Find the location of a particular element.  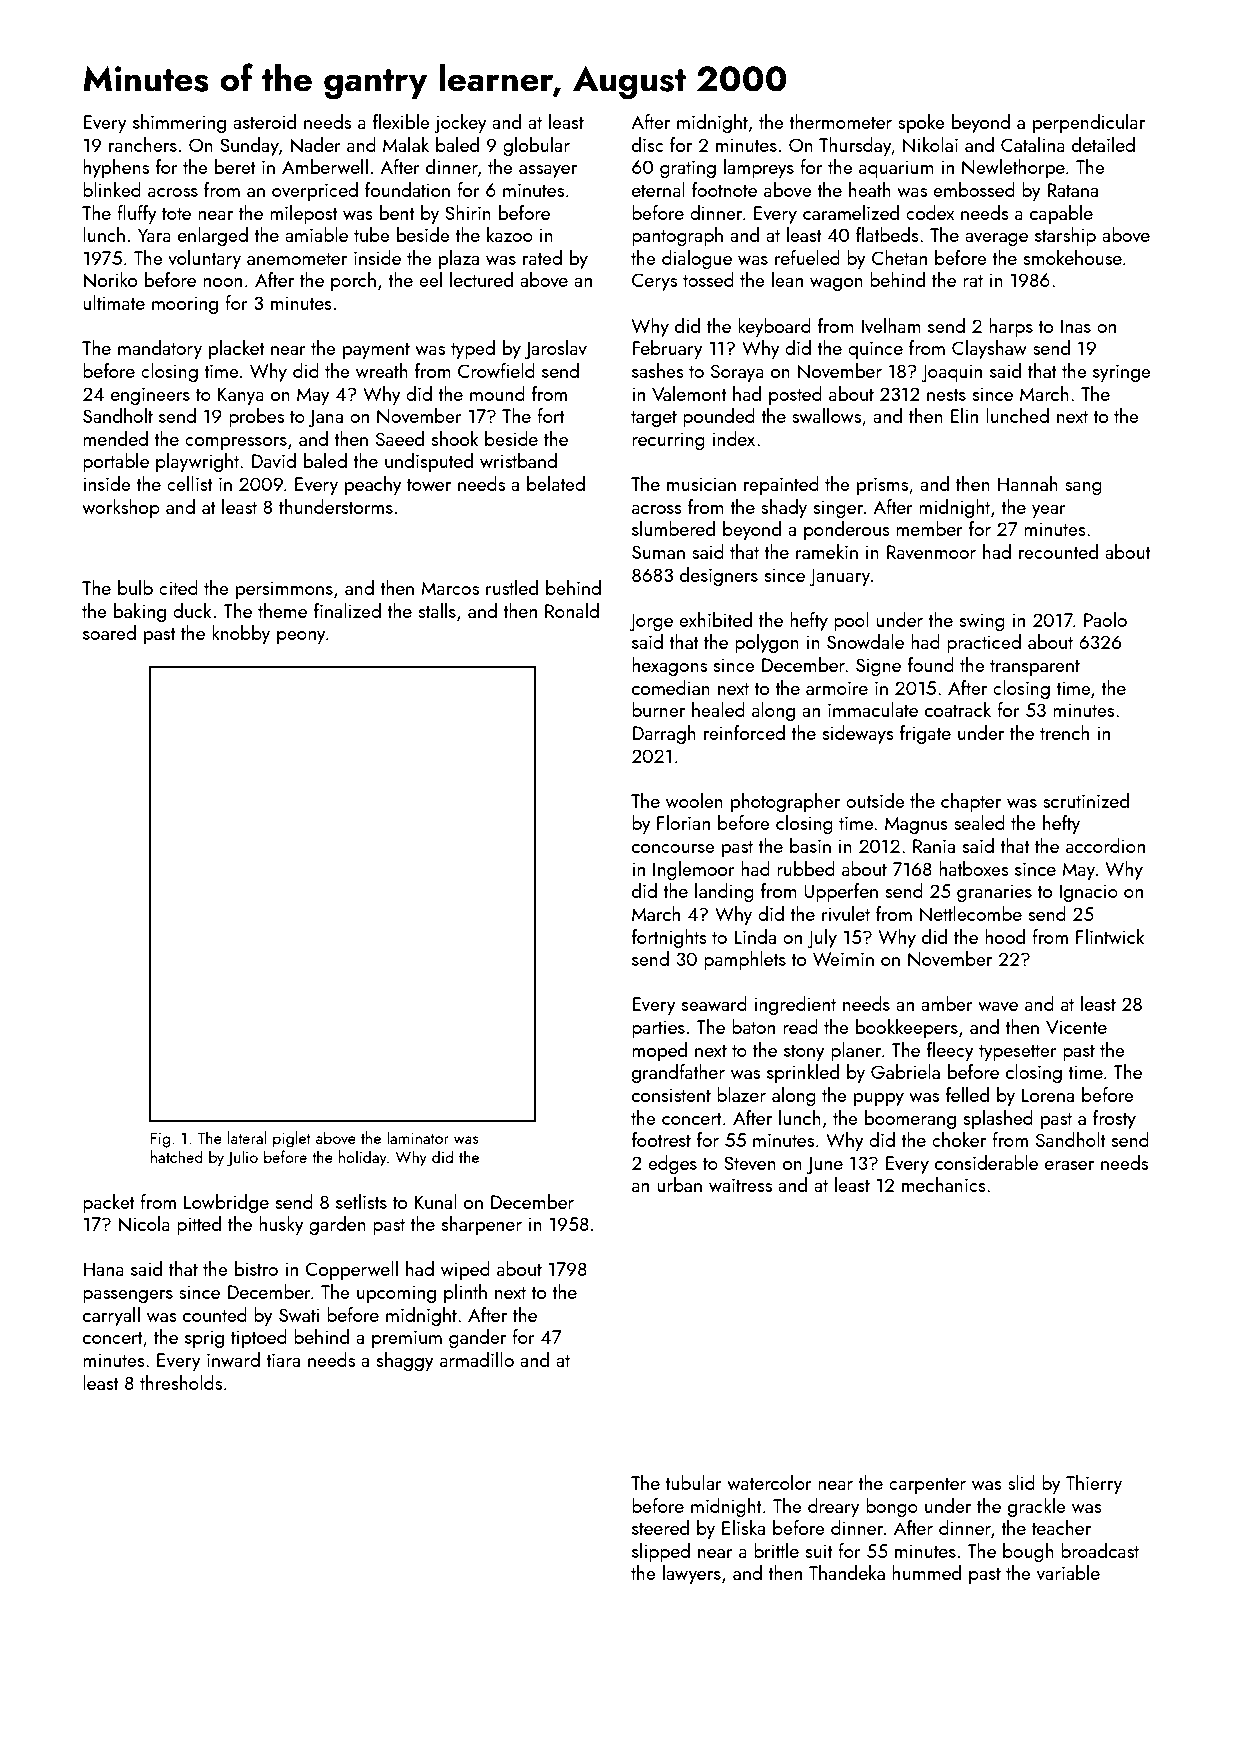

cellist is located at coordinates (190, 483).
